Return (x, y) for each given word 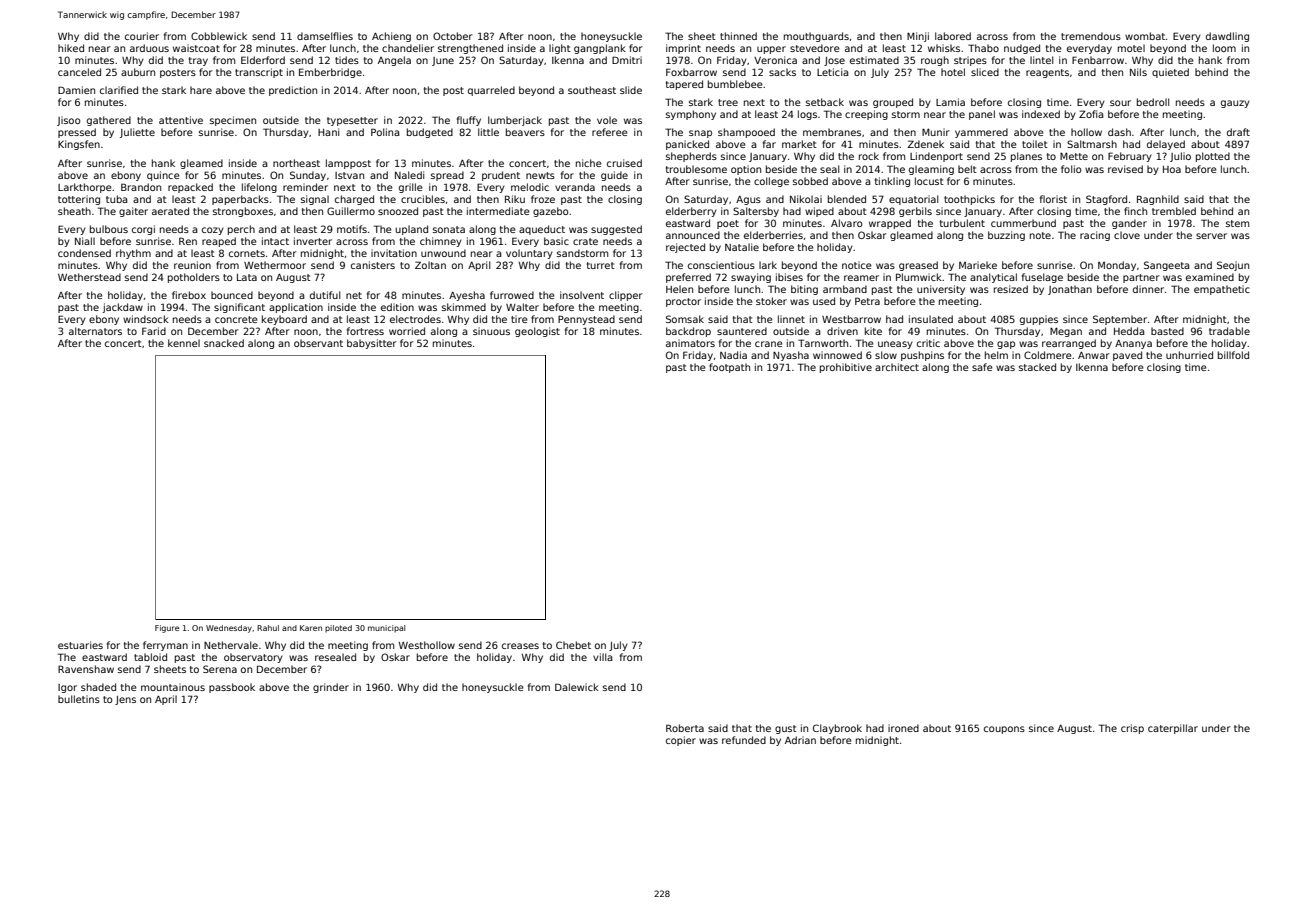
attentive (181, 120)
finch (1135, 211)
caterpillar (1173, 729)
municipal (386, 629)
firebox (189, 295)
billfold (1233, 355)
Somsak (685, 319)
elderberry (691, 212)
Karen (311, 628)
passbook (232, 688)
